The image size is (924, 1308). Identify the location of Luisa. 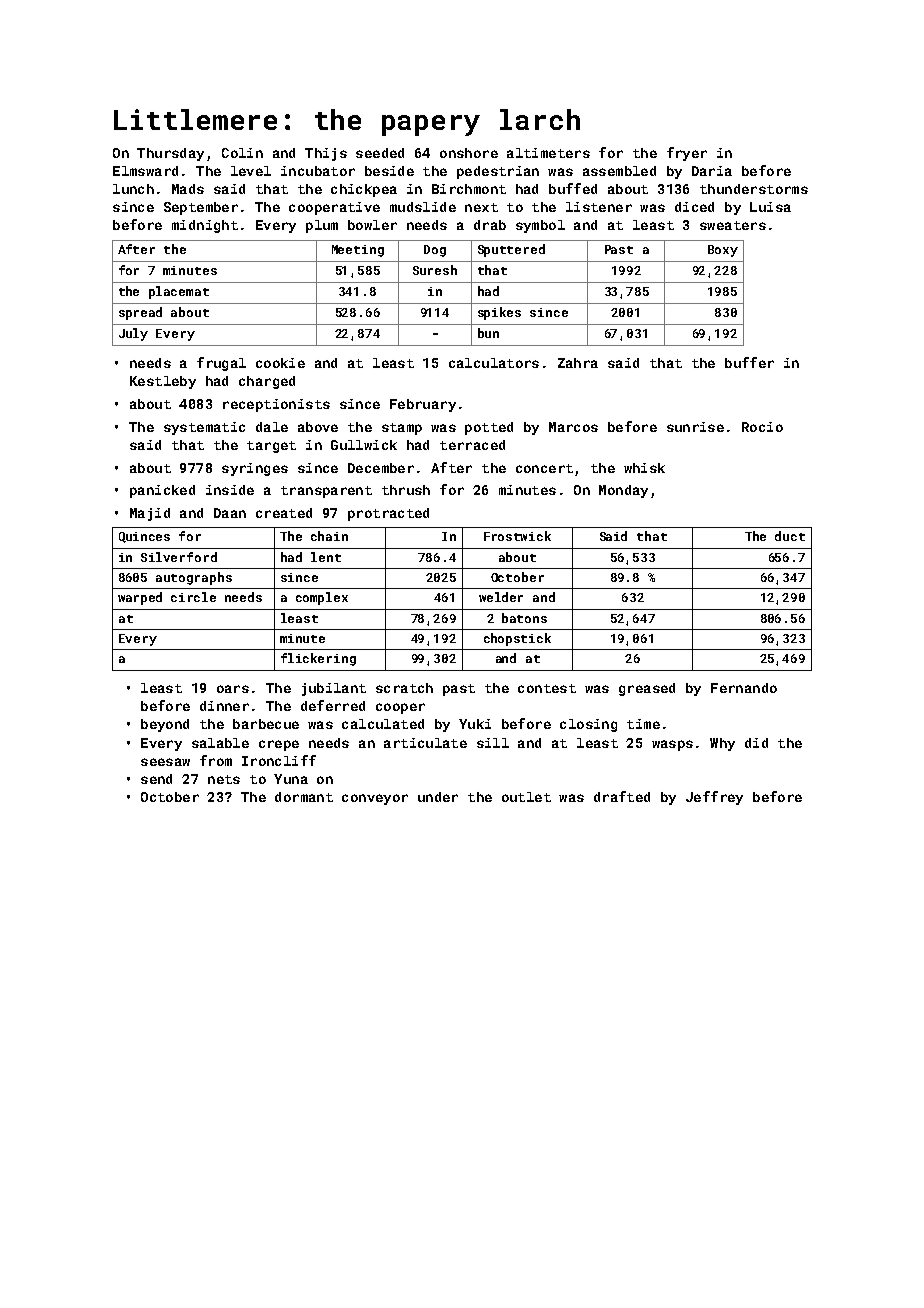
(770, 207).
